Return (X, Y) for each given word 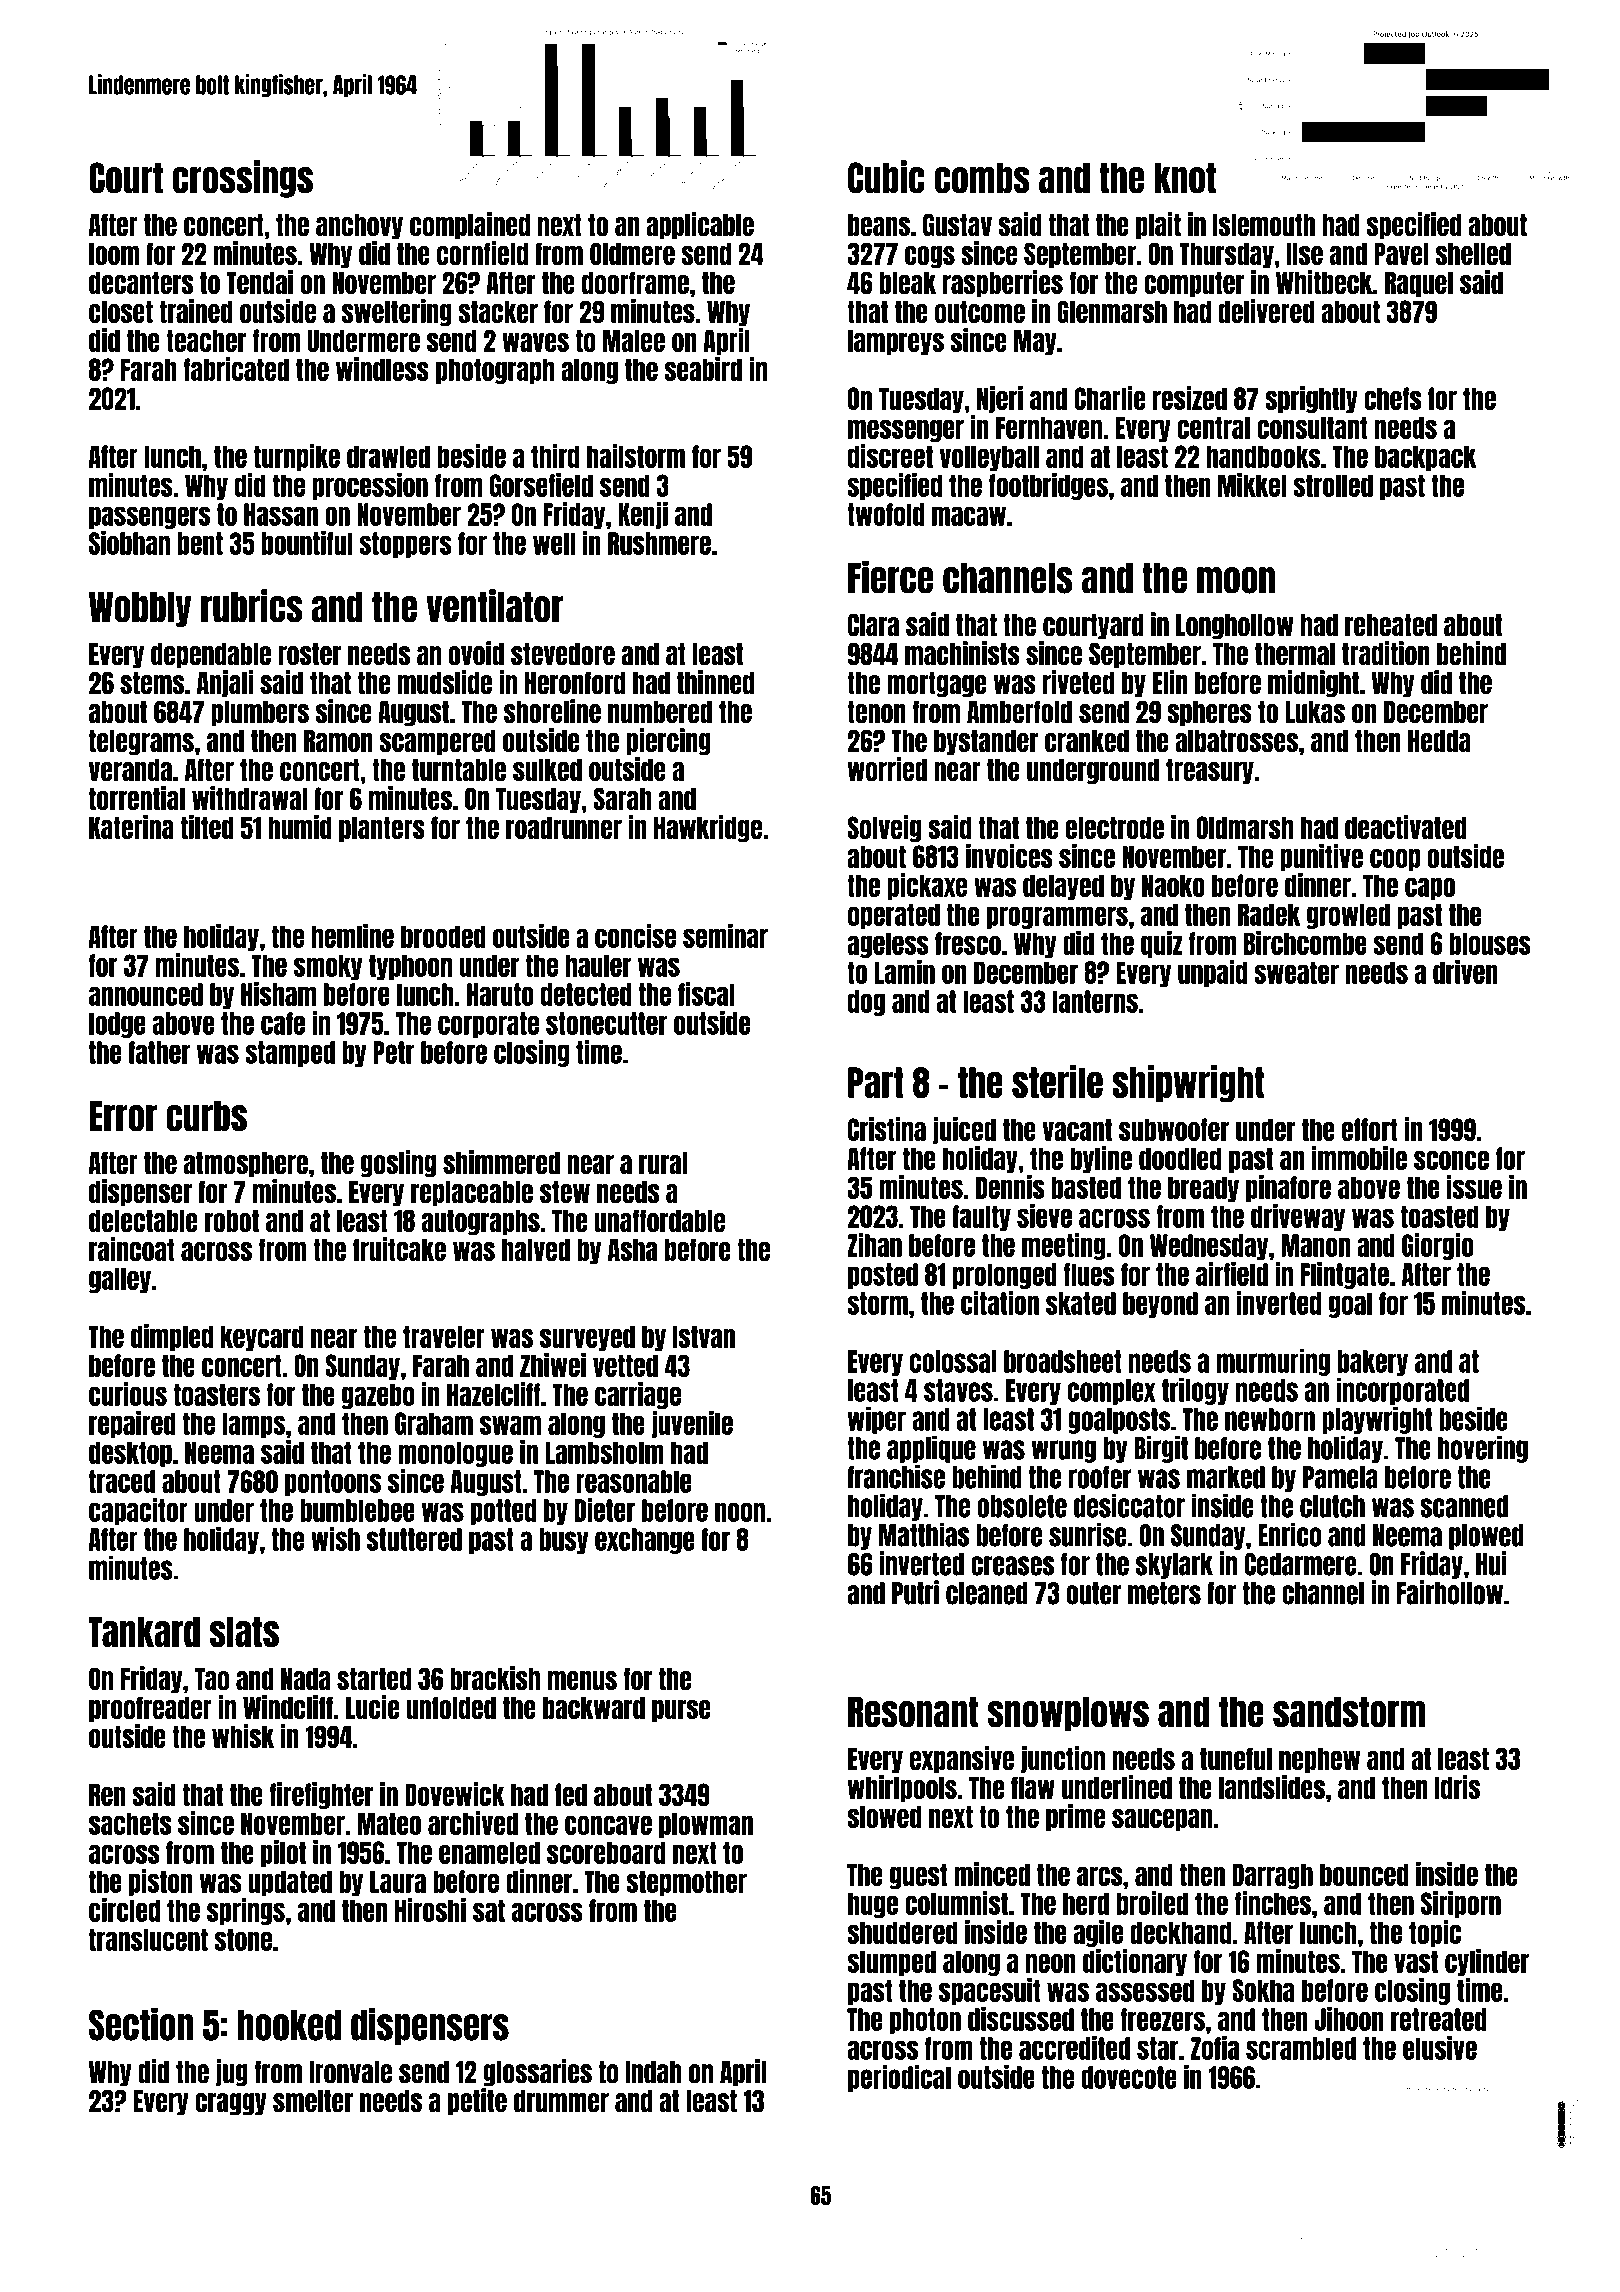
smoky (328, 967)
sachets (130, 1823)
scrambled (1301, 2048)
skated (1081, 1303)
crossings (243, 179)
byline (1101, 1159)
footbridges (1048, 486)
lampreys (896, 342)
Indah (653, 2072)
